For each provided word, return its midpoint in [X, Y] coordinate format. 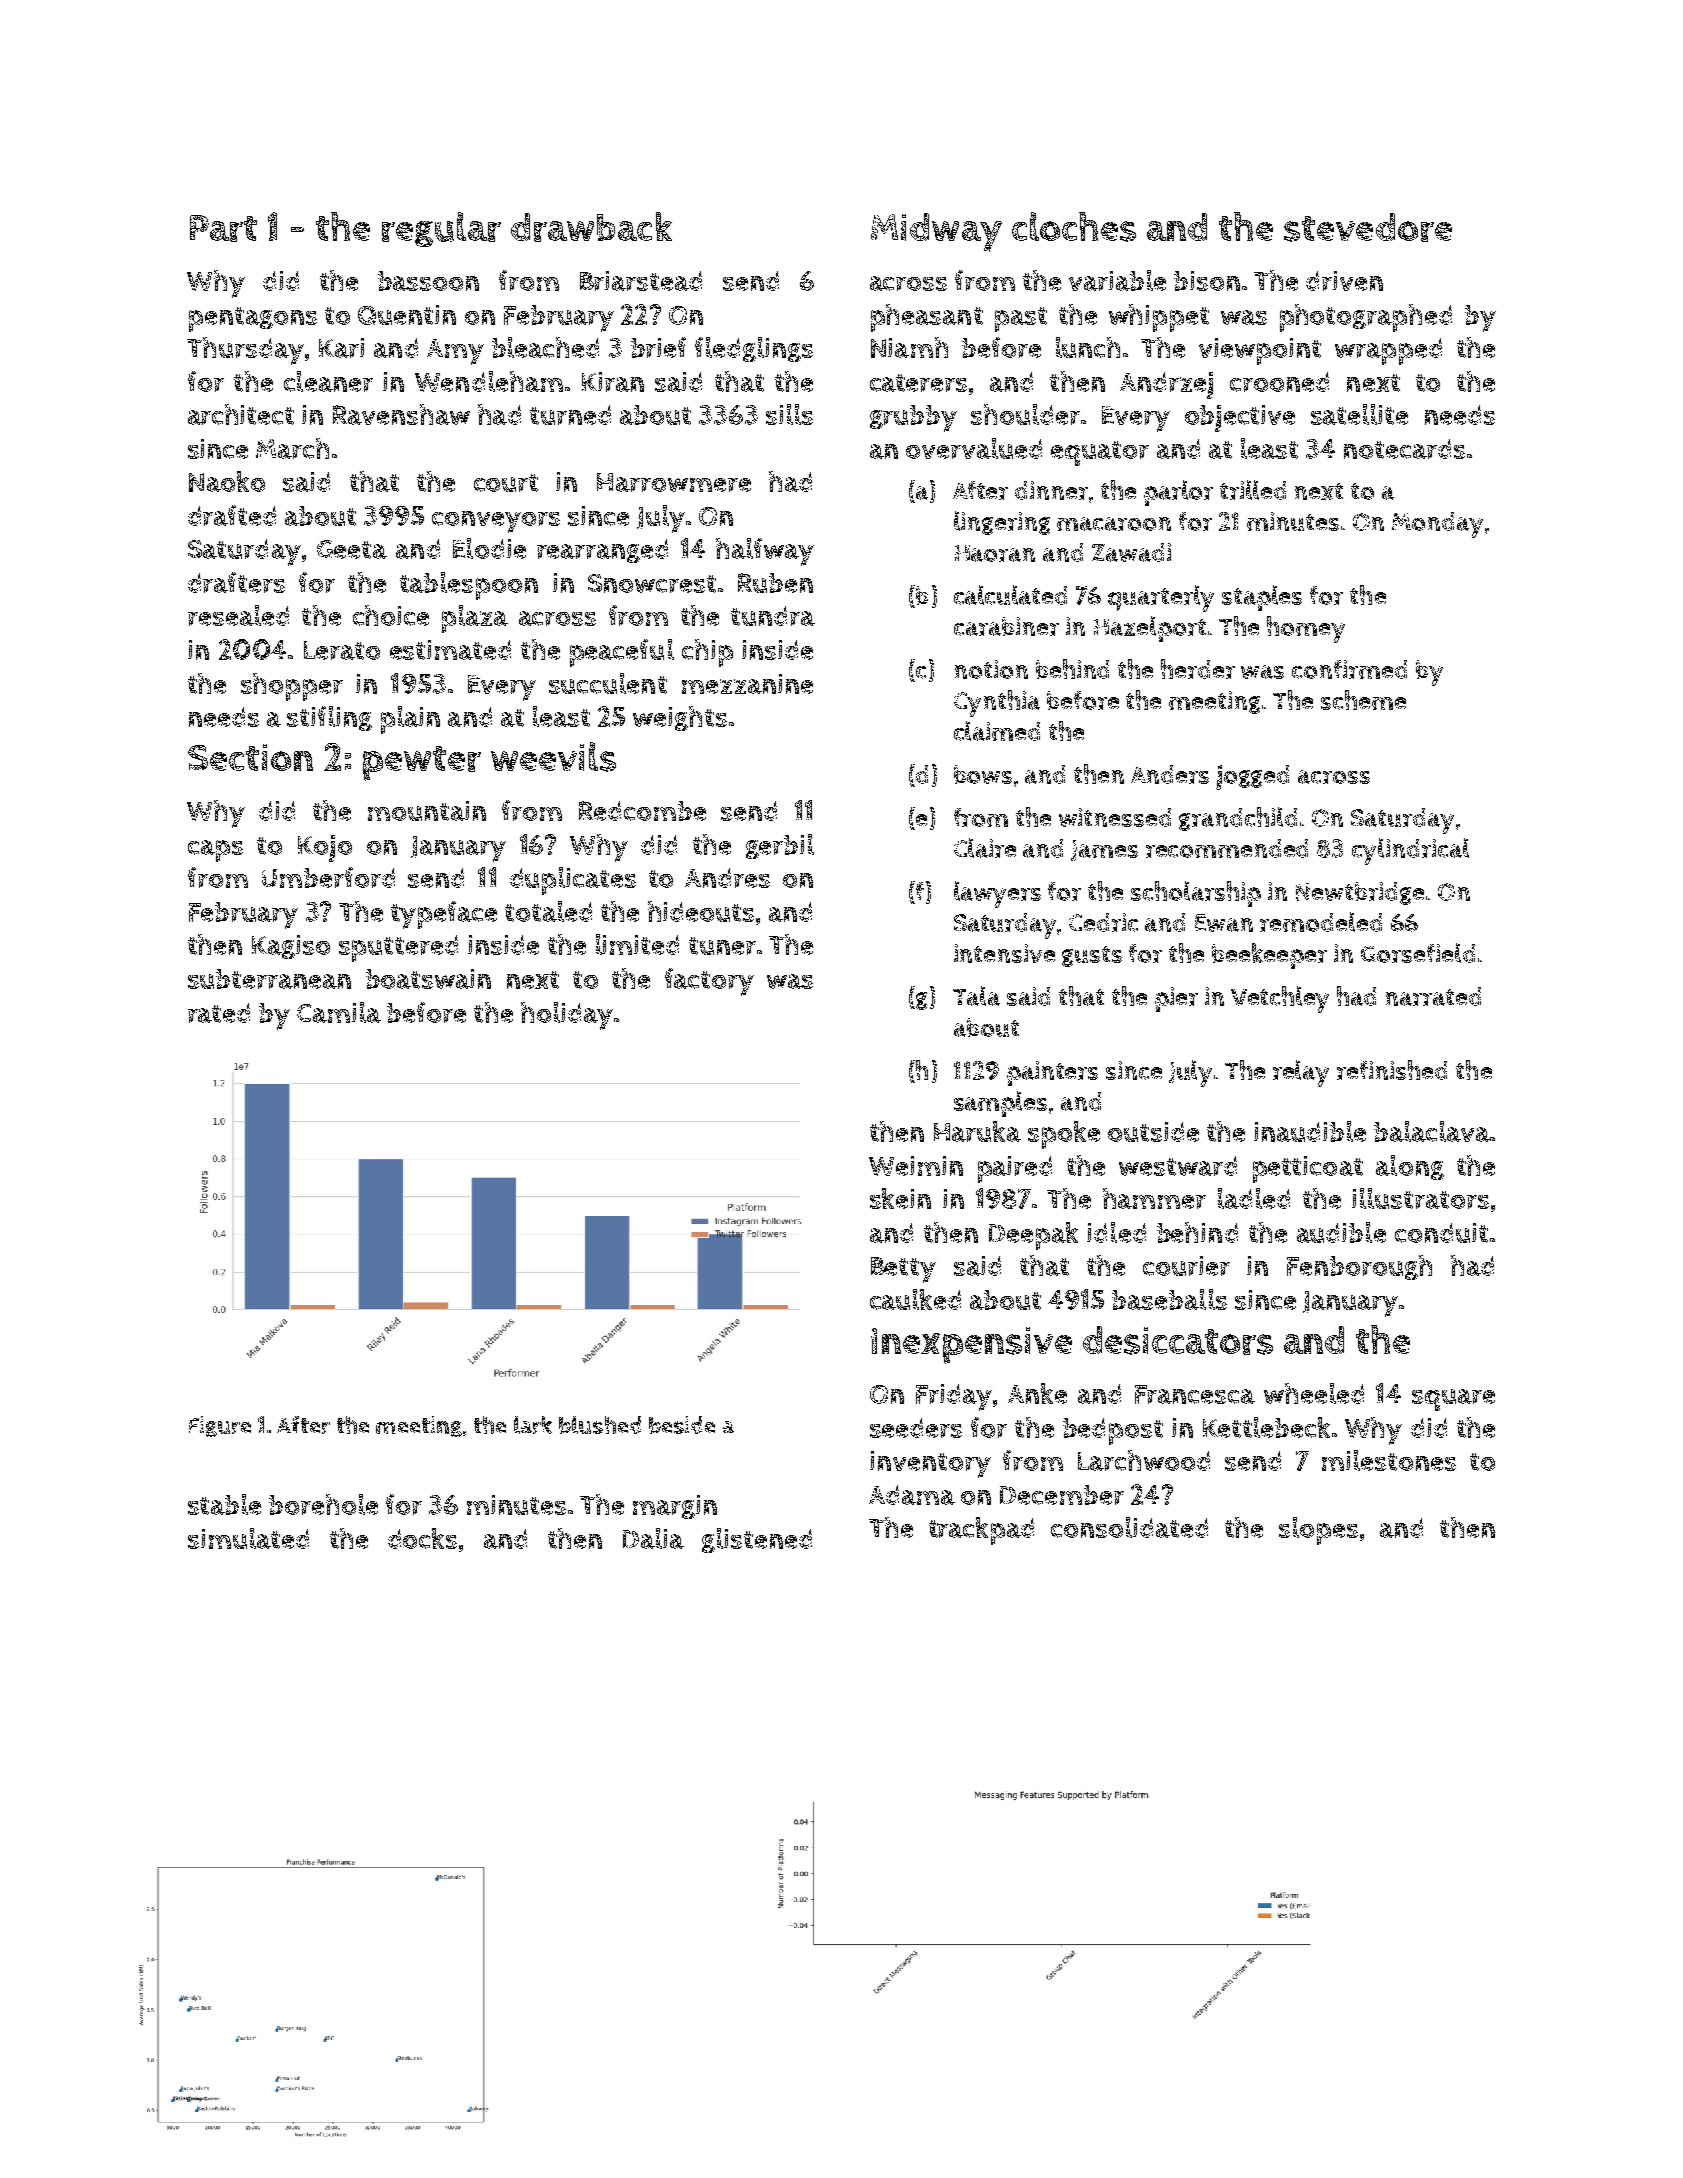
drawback [591, 227]
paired [1015, 1169]
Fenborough [1359, 1267]
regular [441, 229]
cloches [1074, 227]
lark [533, 1425]
